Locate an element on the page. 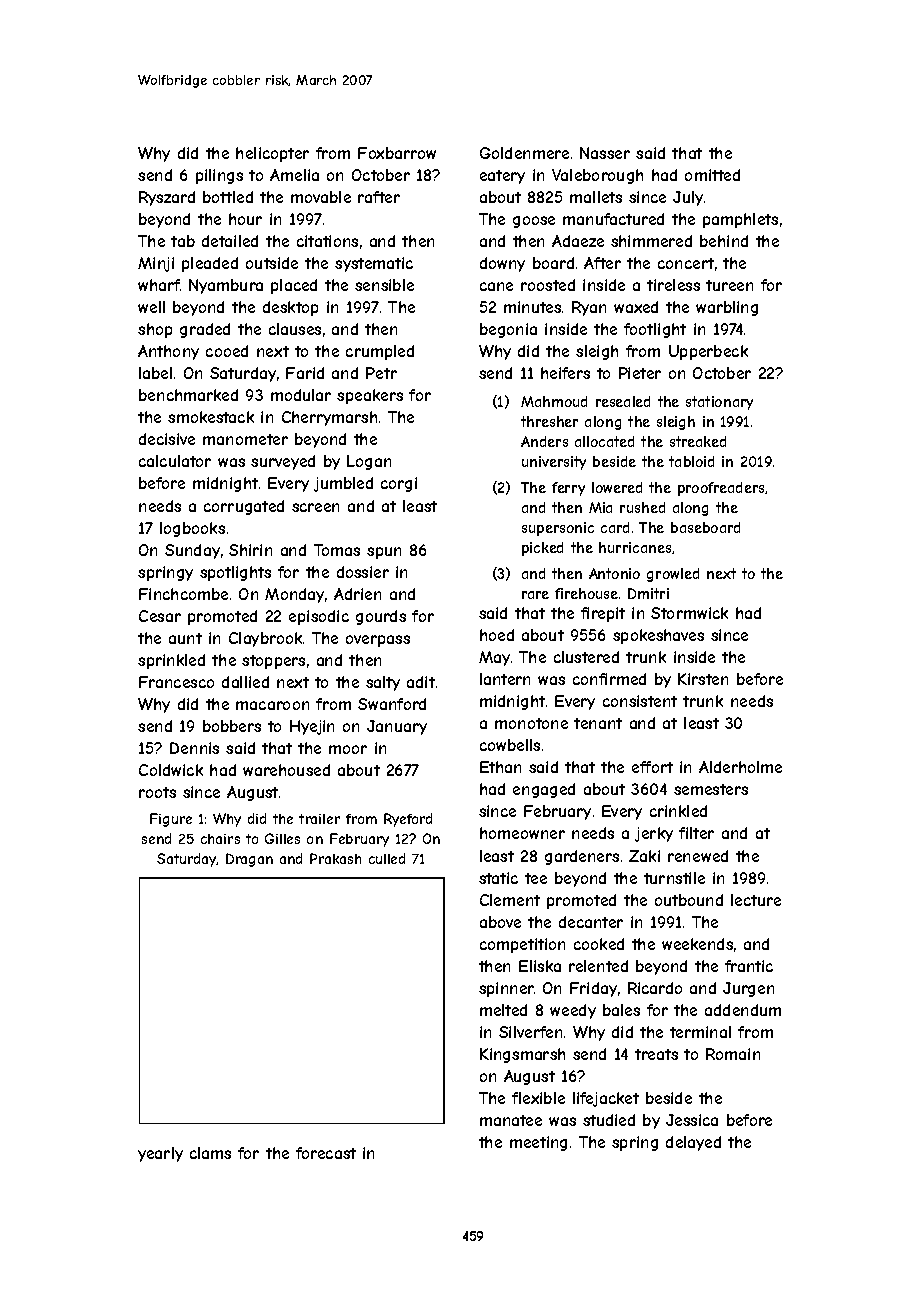 The width and height of the page is (924, 1314). meeting is located at coordinates (538, 1143).
